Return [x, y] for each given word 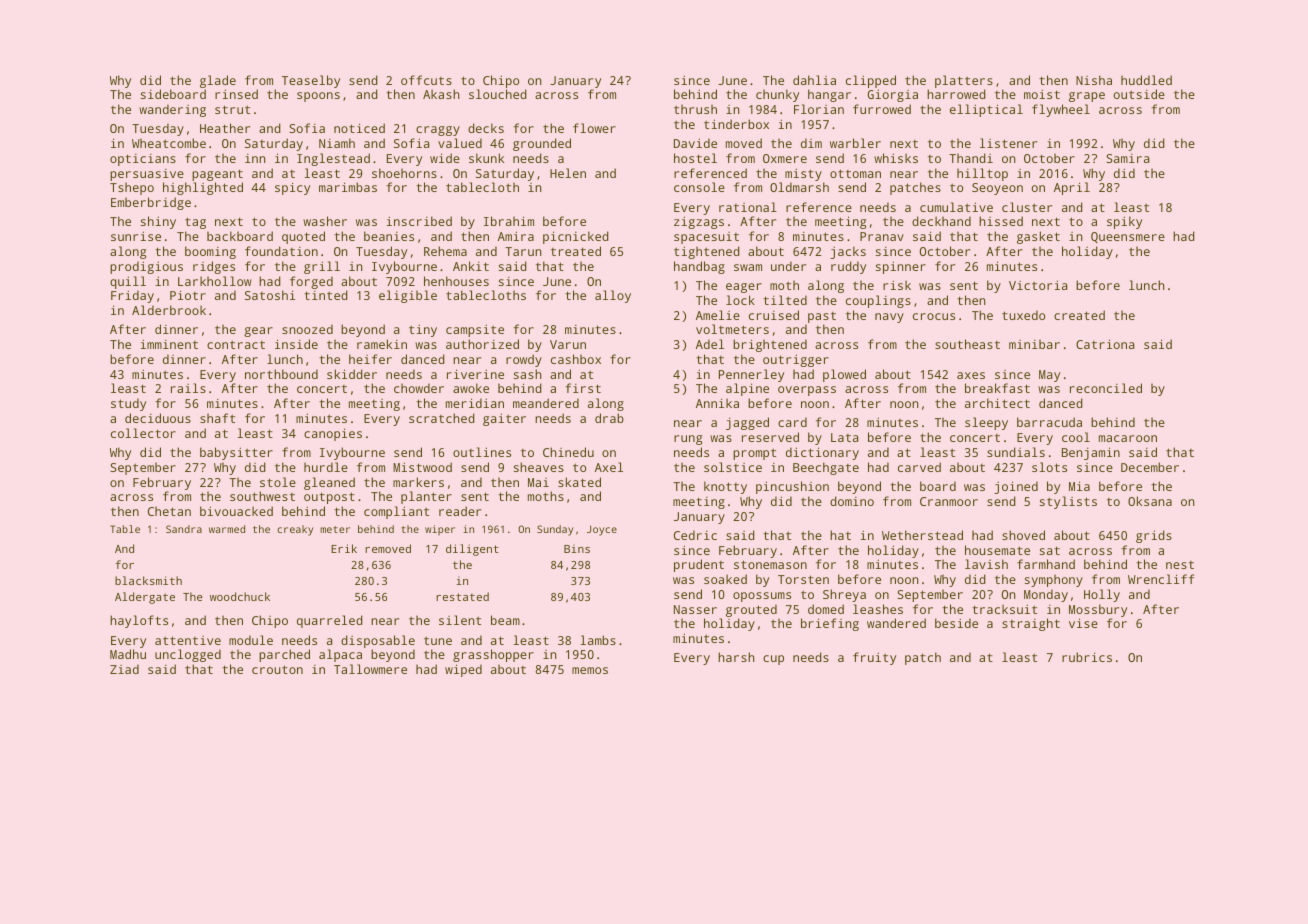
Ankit [471, 266]
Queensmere [1128, 237]
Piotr [188, 295]
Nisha [1094, 80]
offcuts [426, 80]
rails [188, 388]
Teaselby [311, 81]
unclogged [188, 655]
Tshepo [132, 188]
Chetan [169, 511]
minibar [1034, 344]
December [1150, 467]
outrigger [796, 360]
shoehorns [404, 173]
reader [460, 511]
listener [1008, 143]
